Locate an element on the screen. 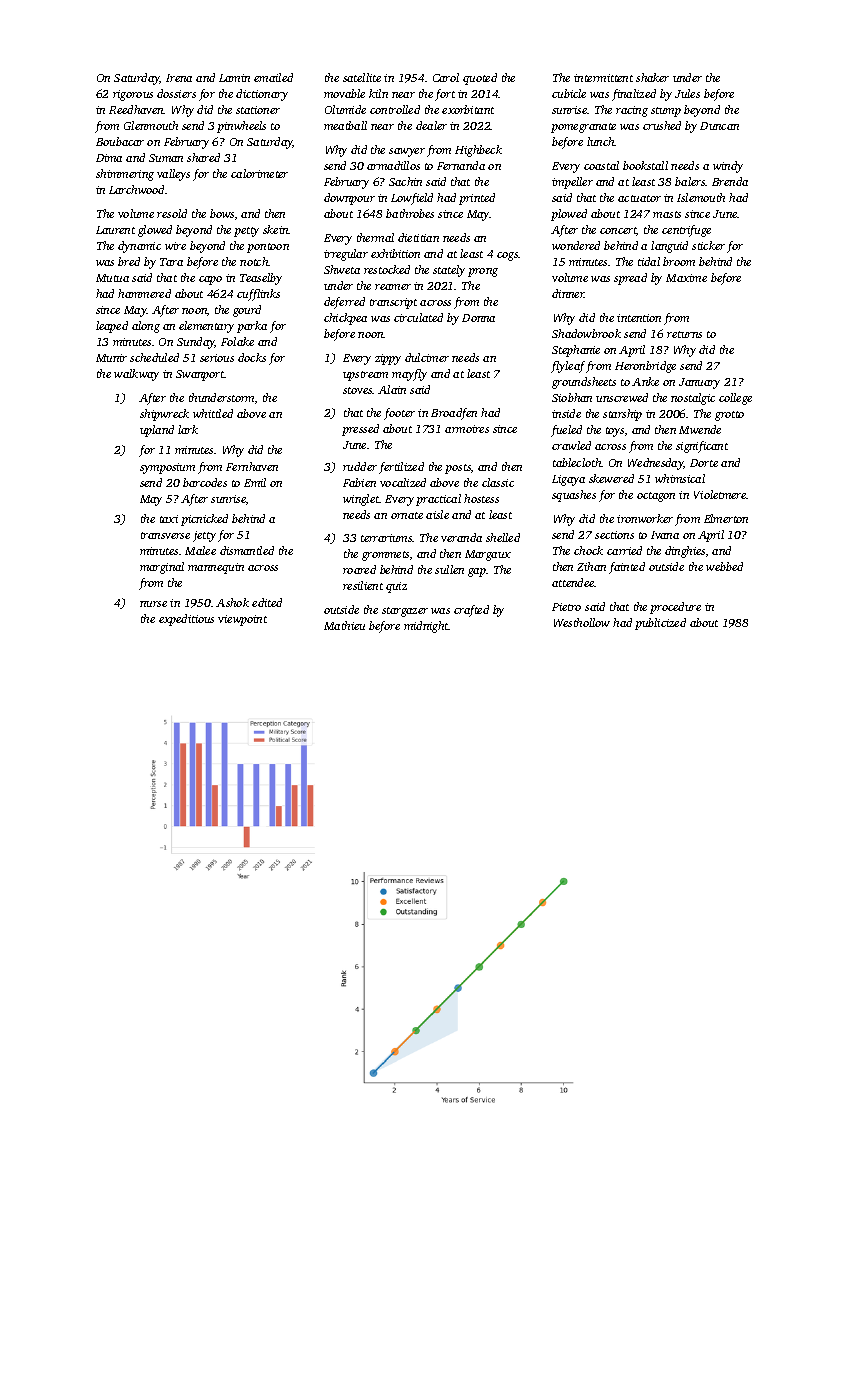 This screenshot has width=849, height=1400. cufflinks is located at coordinates (258, 295).
